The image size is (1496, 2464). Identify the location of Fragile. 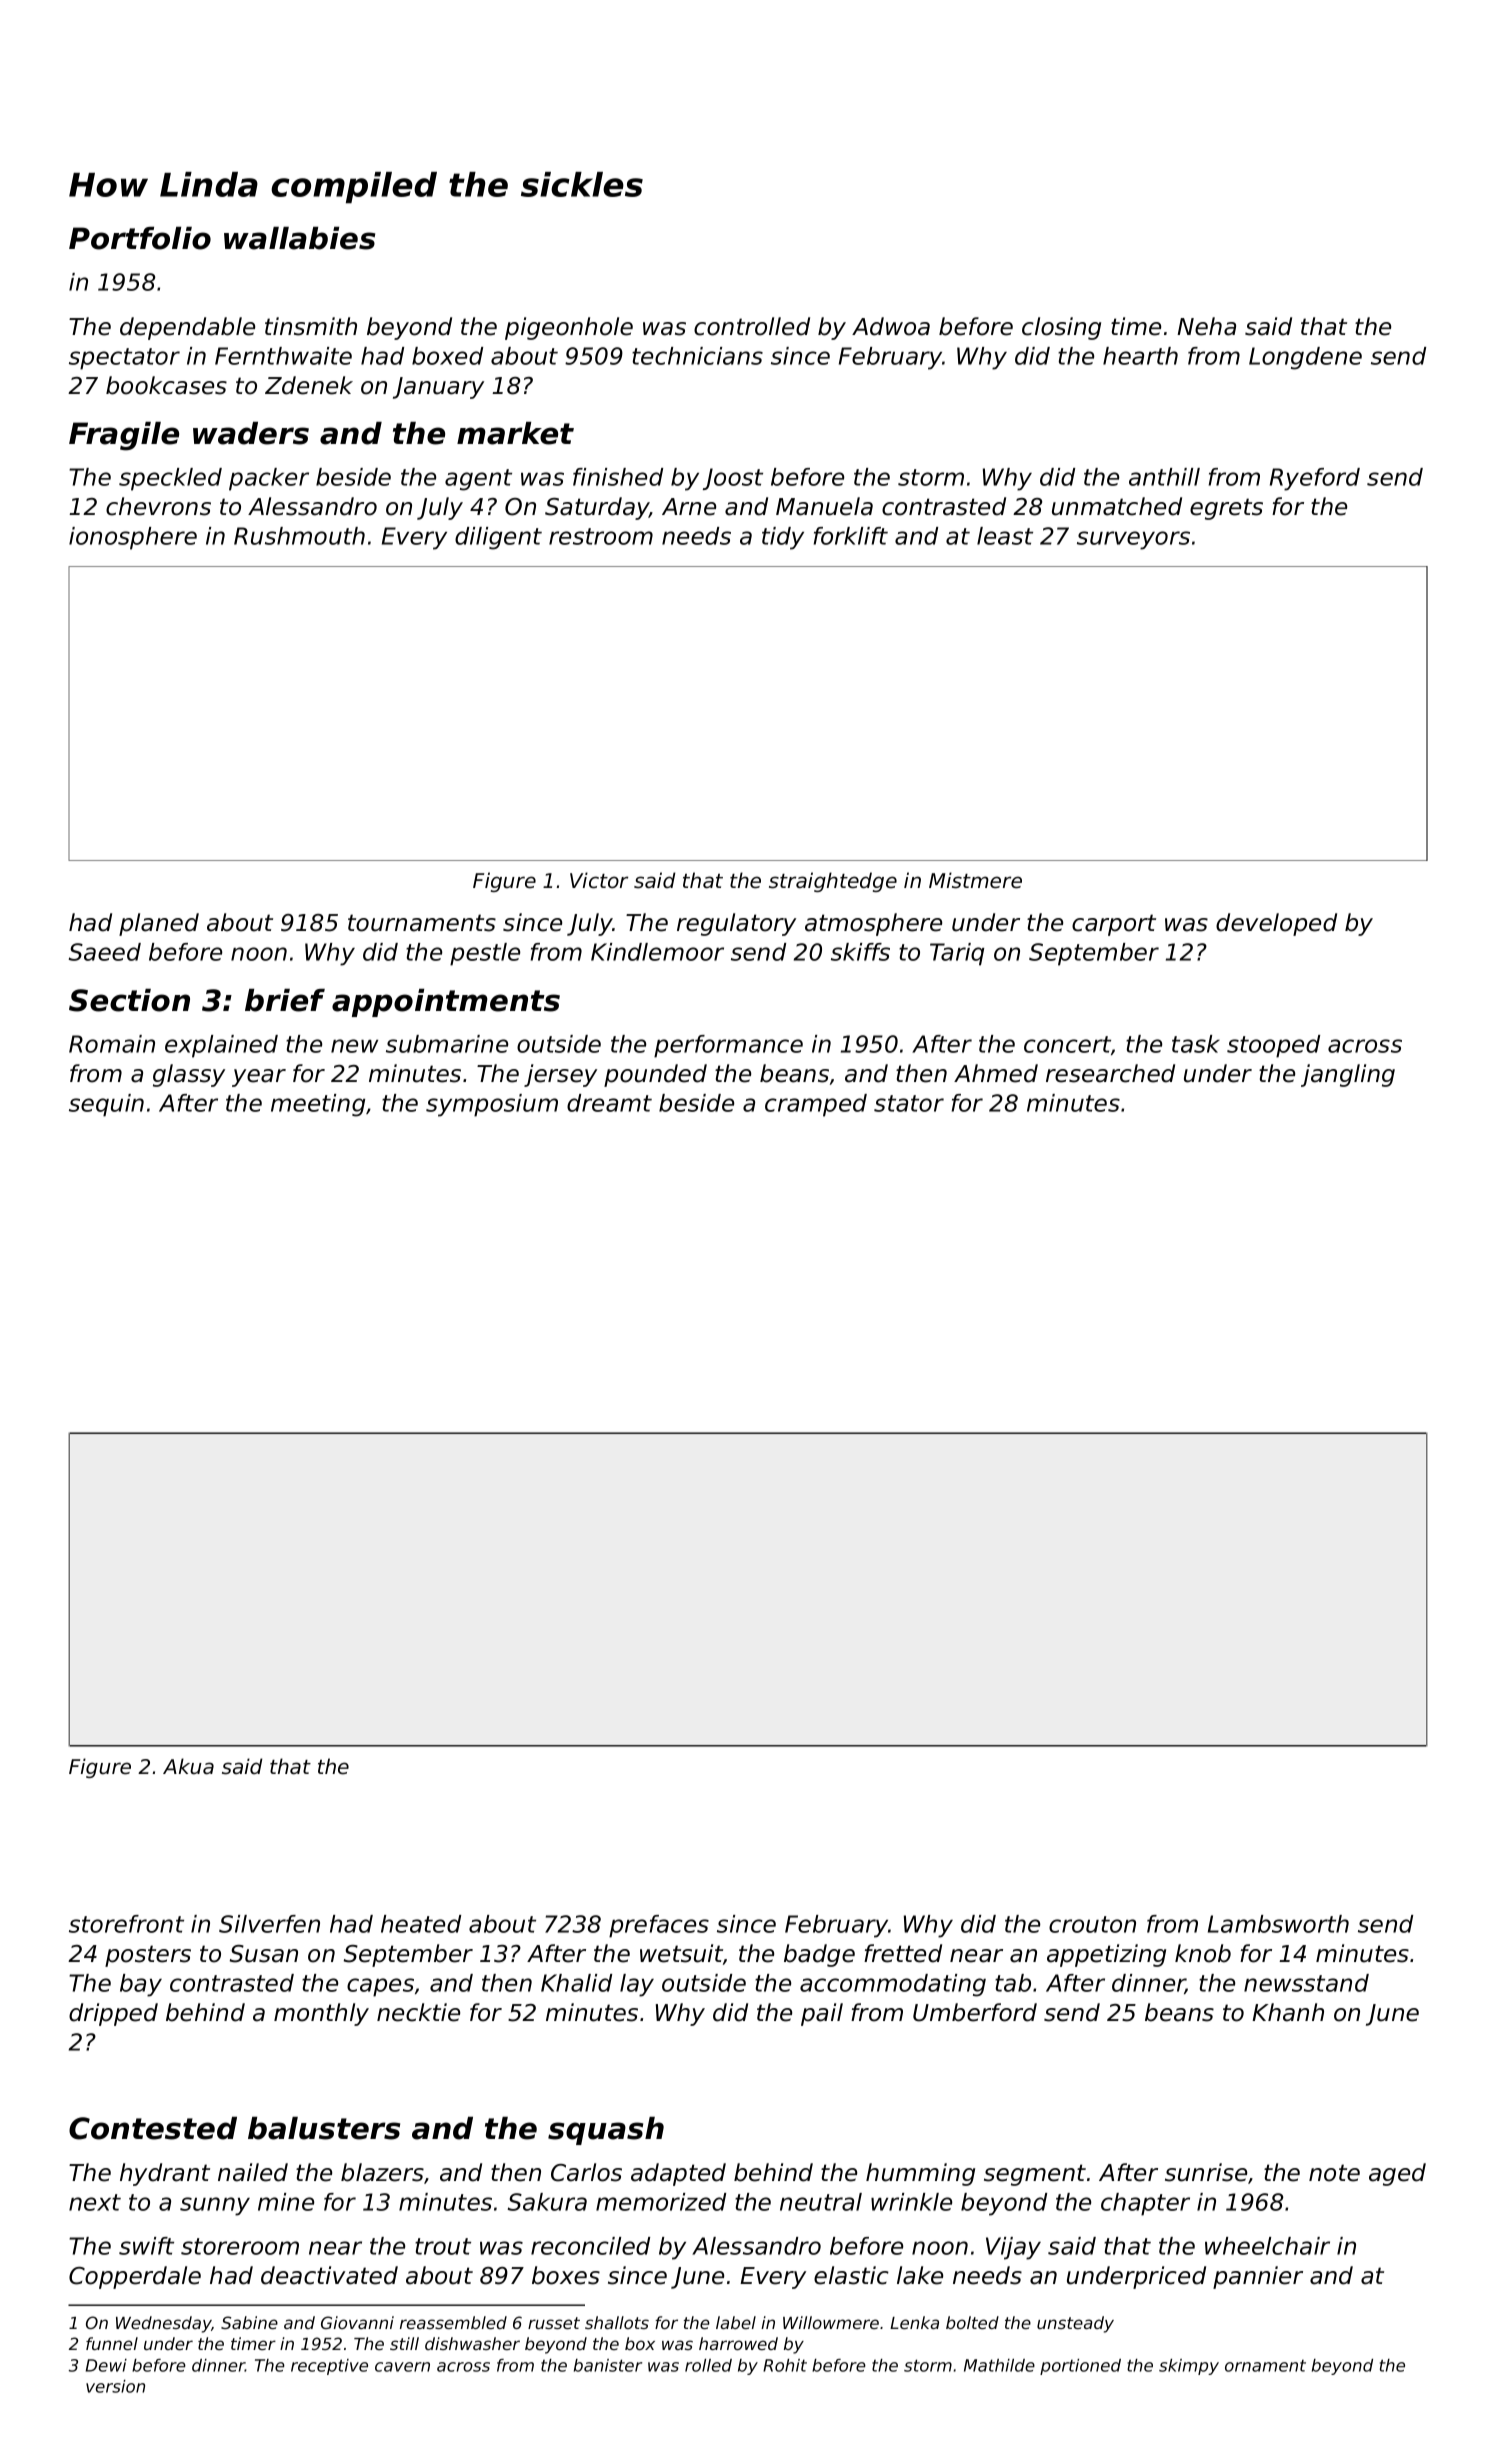
(124, 436).
